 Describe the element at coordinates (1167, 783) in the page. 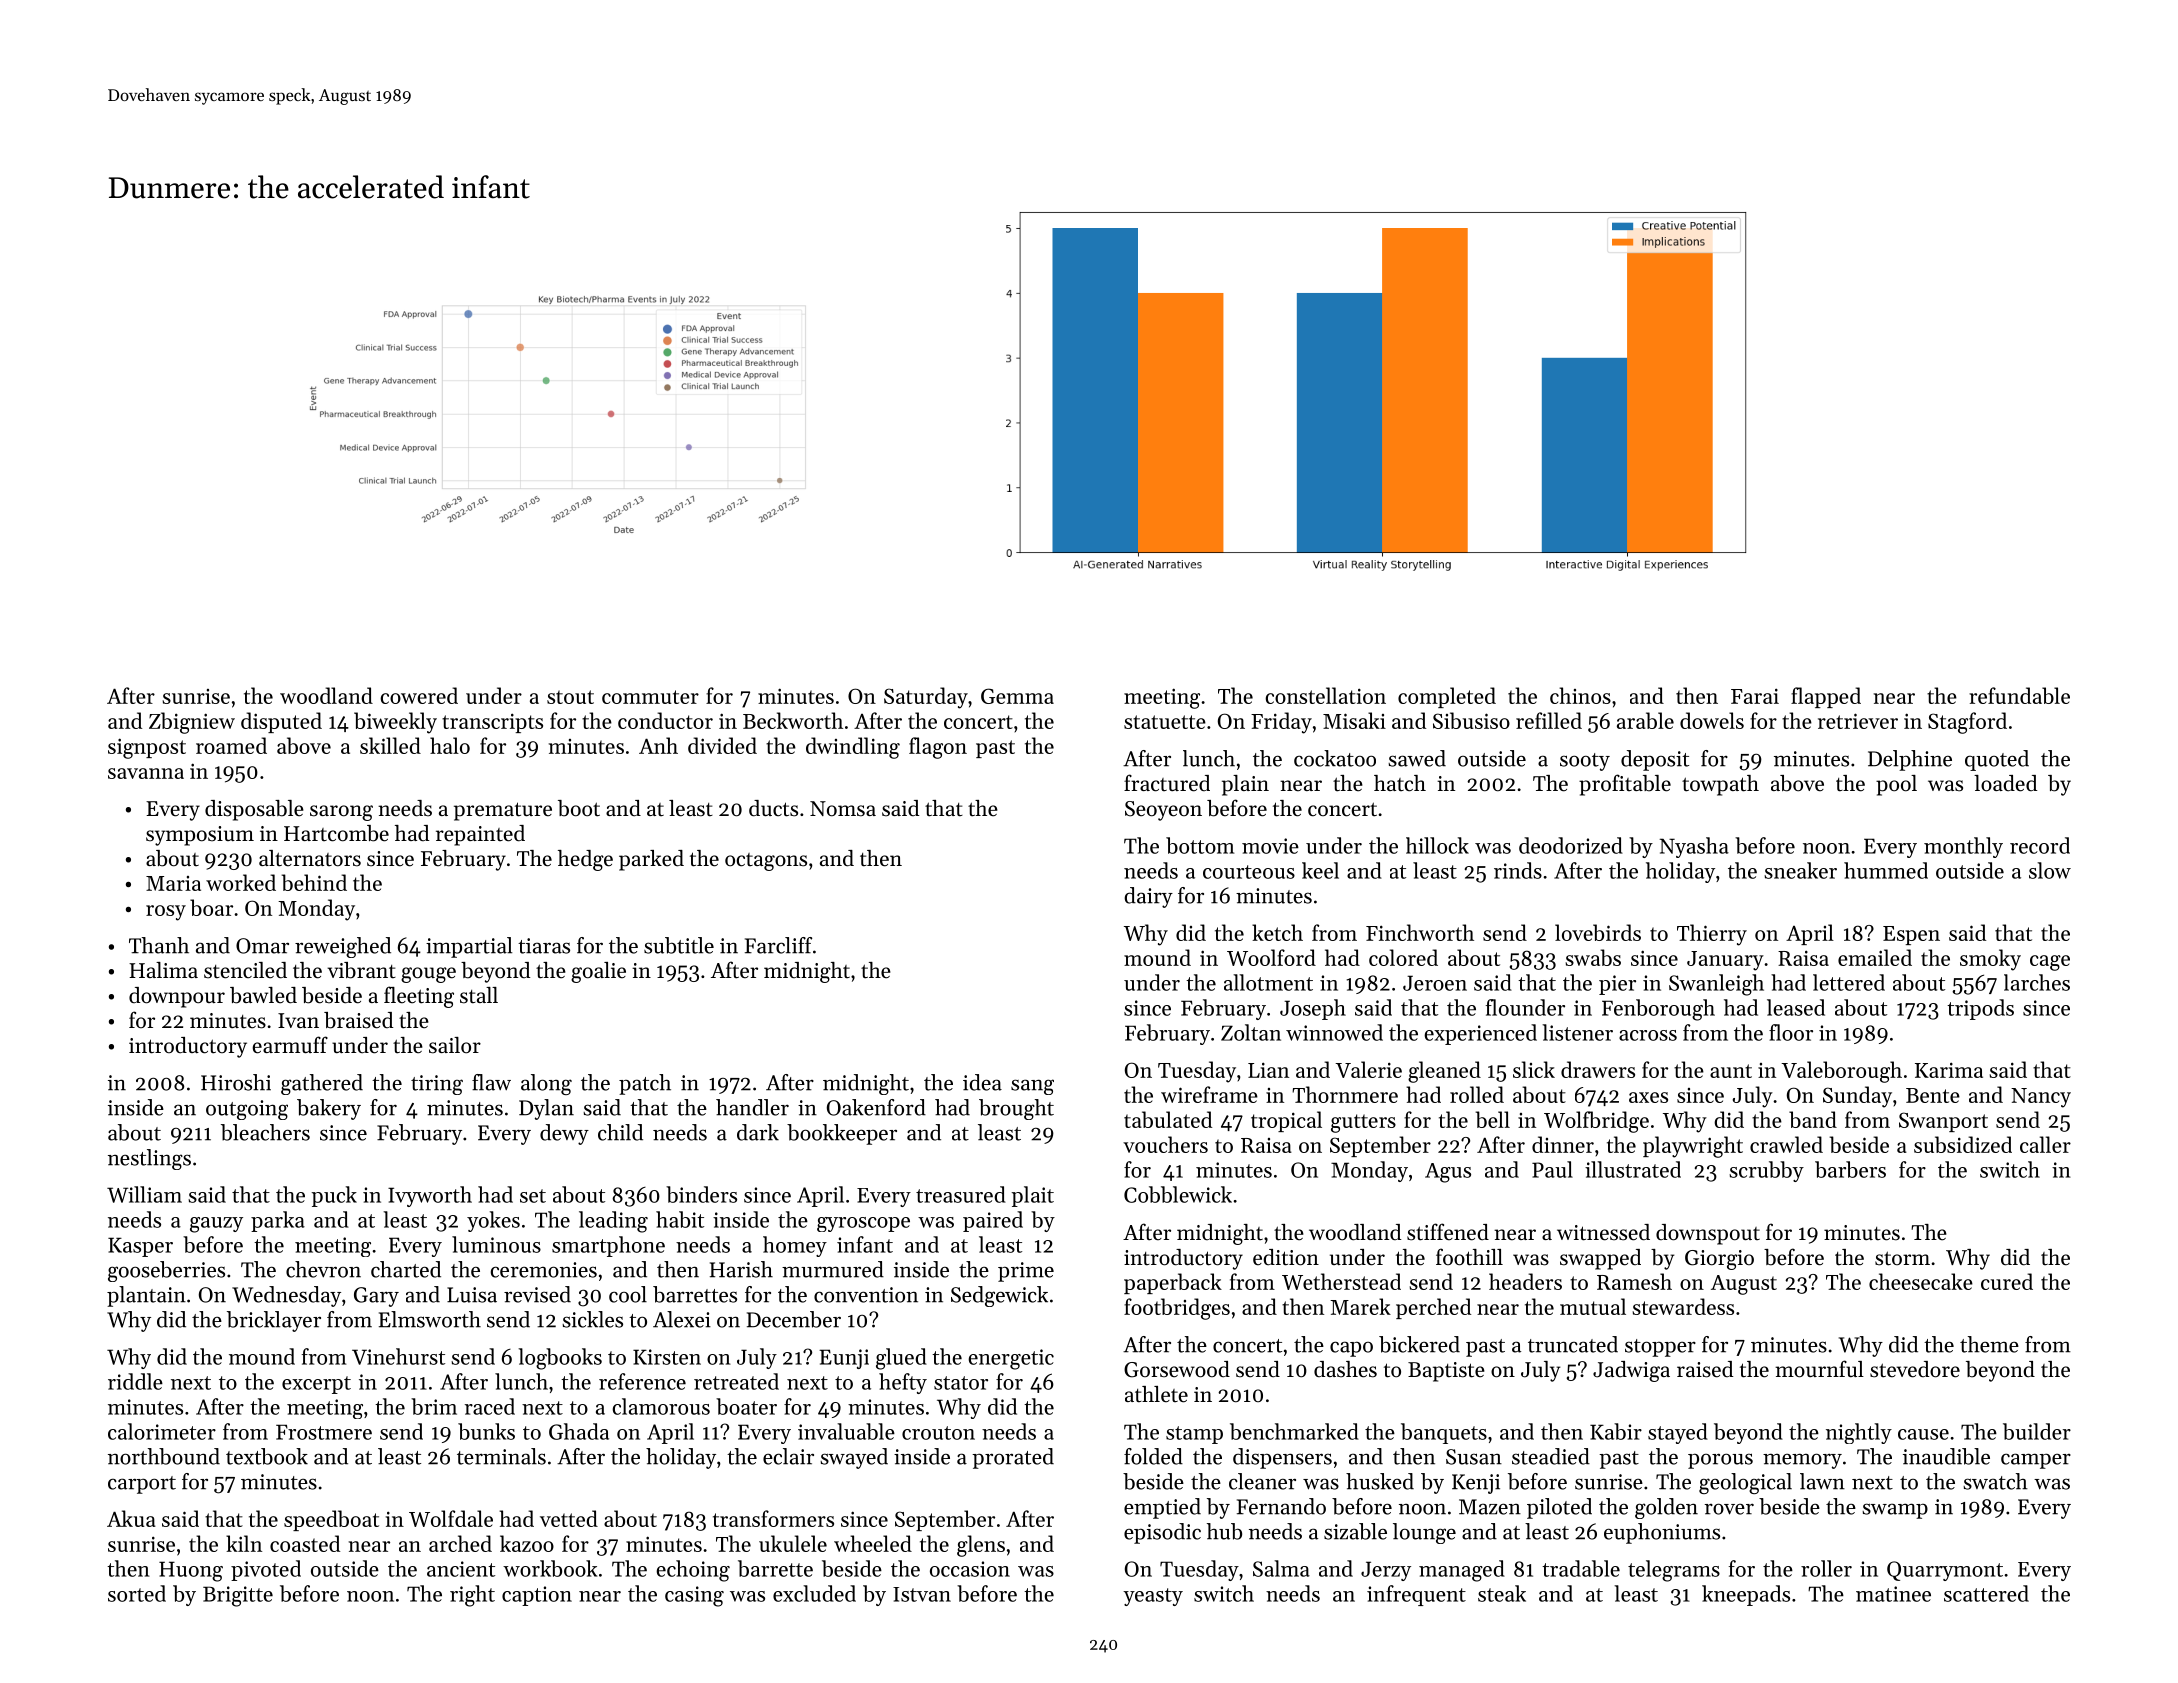

I see `fractured` at that location.
